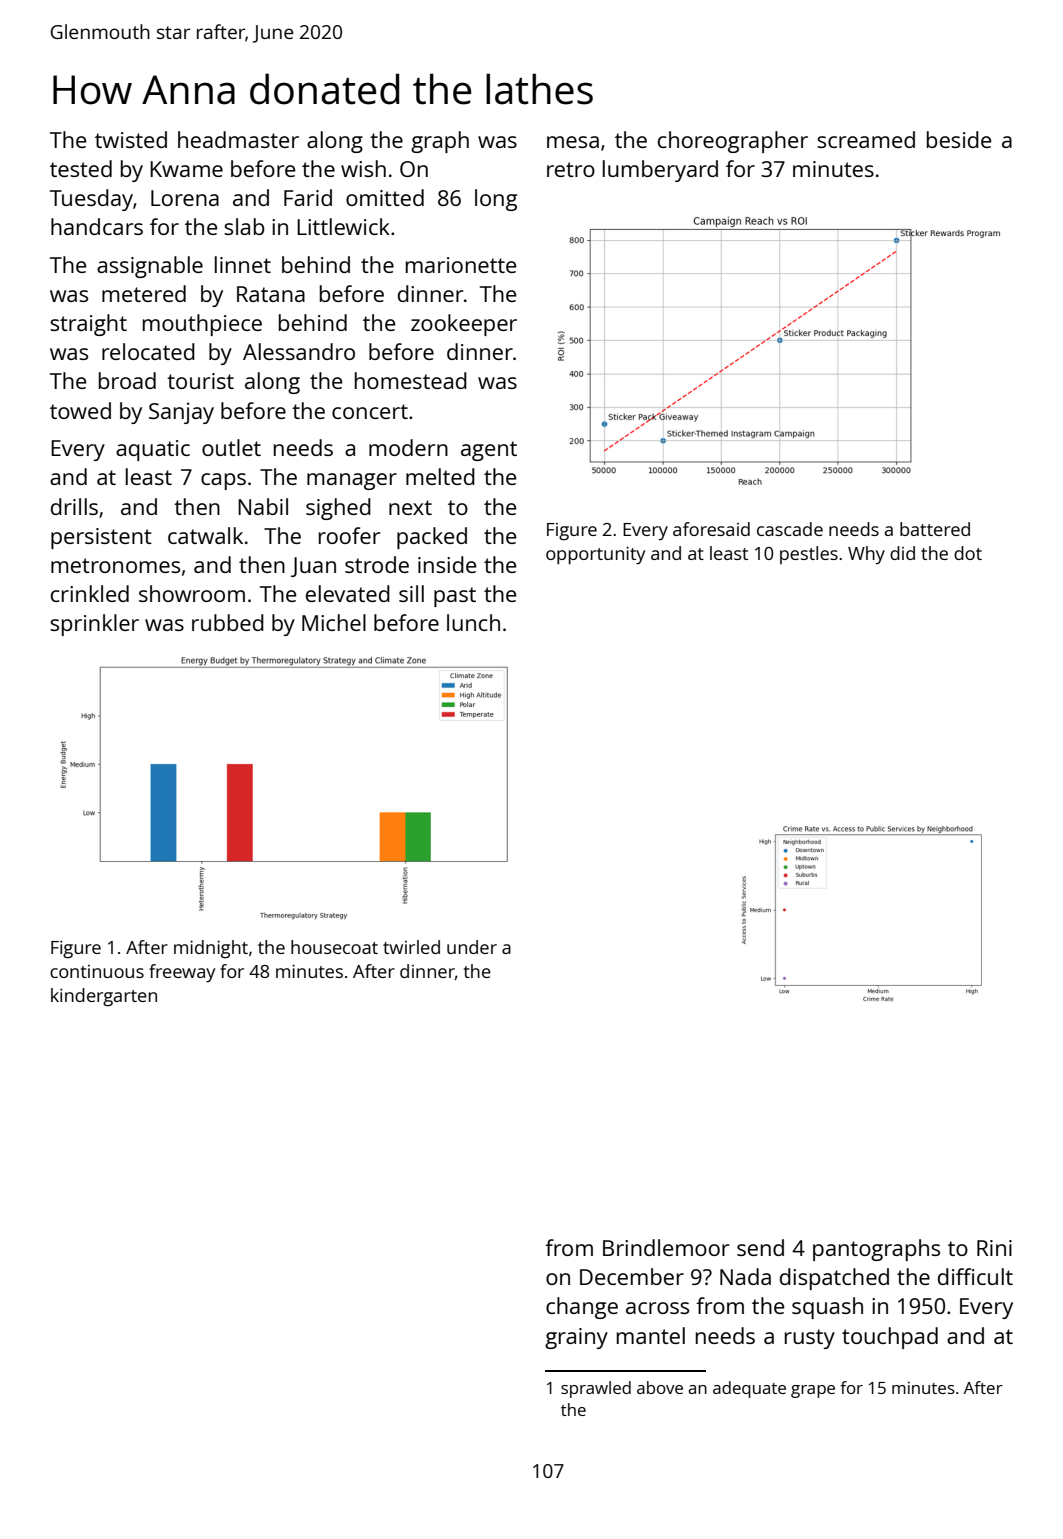  Describe the element at coordinates (334, 622) in the page. I see `Michel` at that location.
